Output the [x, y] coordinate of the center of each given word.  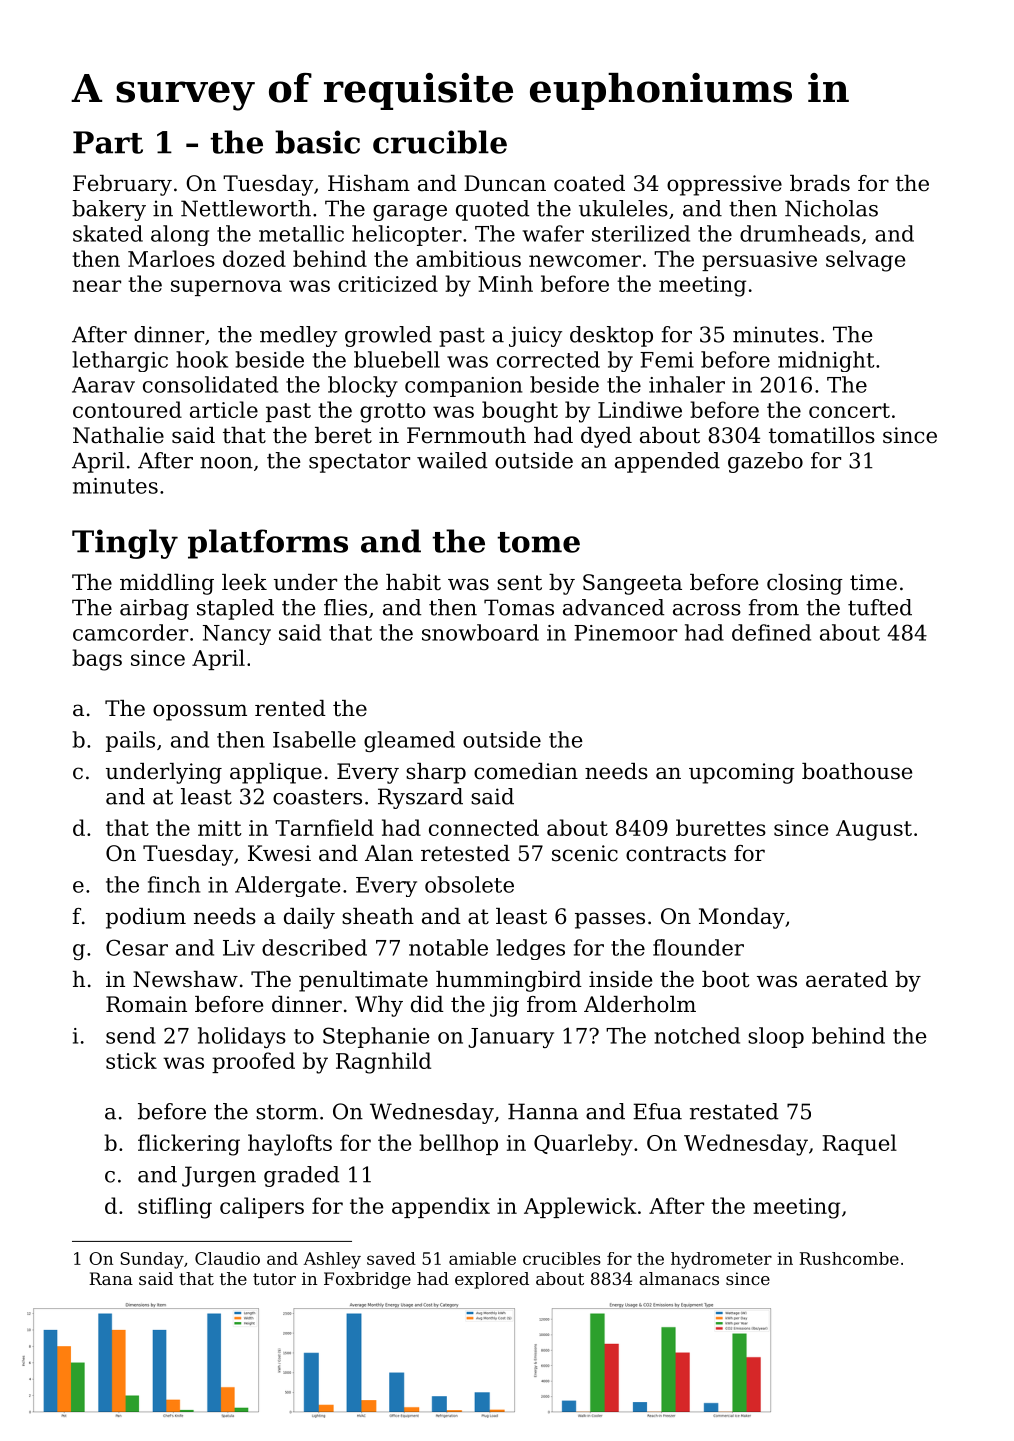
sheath [378, 916]
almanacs [679, 1278]
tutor [274, 1279]
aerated [847, 979]
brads [820, 183]
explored [492, 1280]
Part [108, 142]
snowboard [480, 632]
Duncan [505, 183]
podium [146, 918]
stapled [235, 609]
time [873, 582]
